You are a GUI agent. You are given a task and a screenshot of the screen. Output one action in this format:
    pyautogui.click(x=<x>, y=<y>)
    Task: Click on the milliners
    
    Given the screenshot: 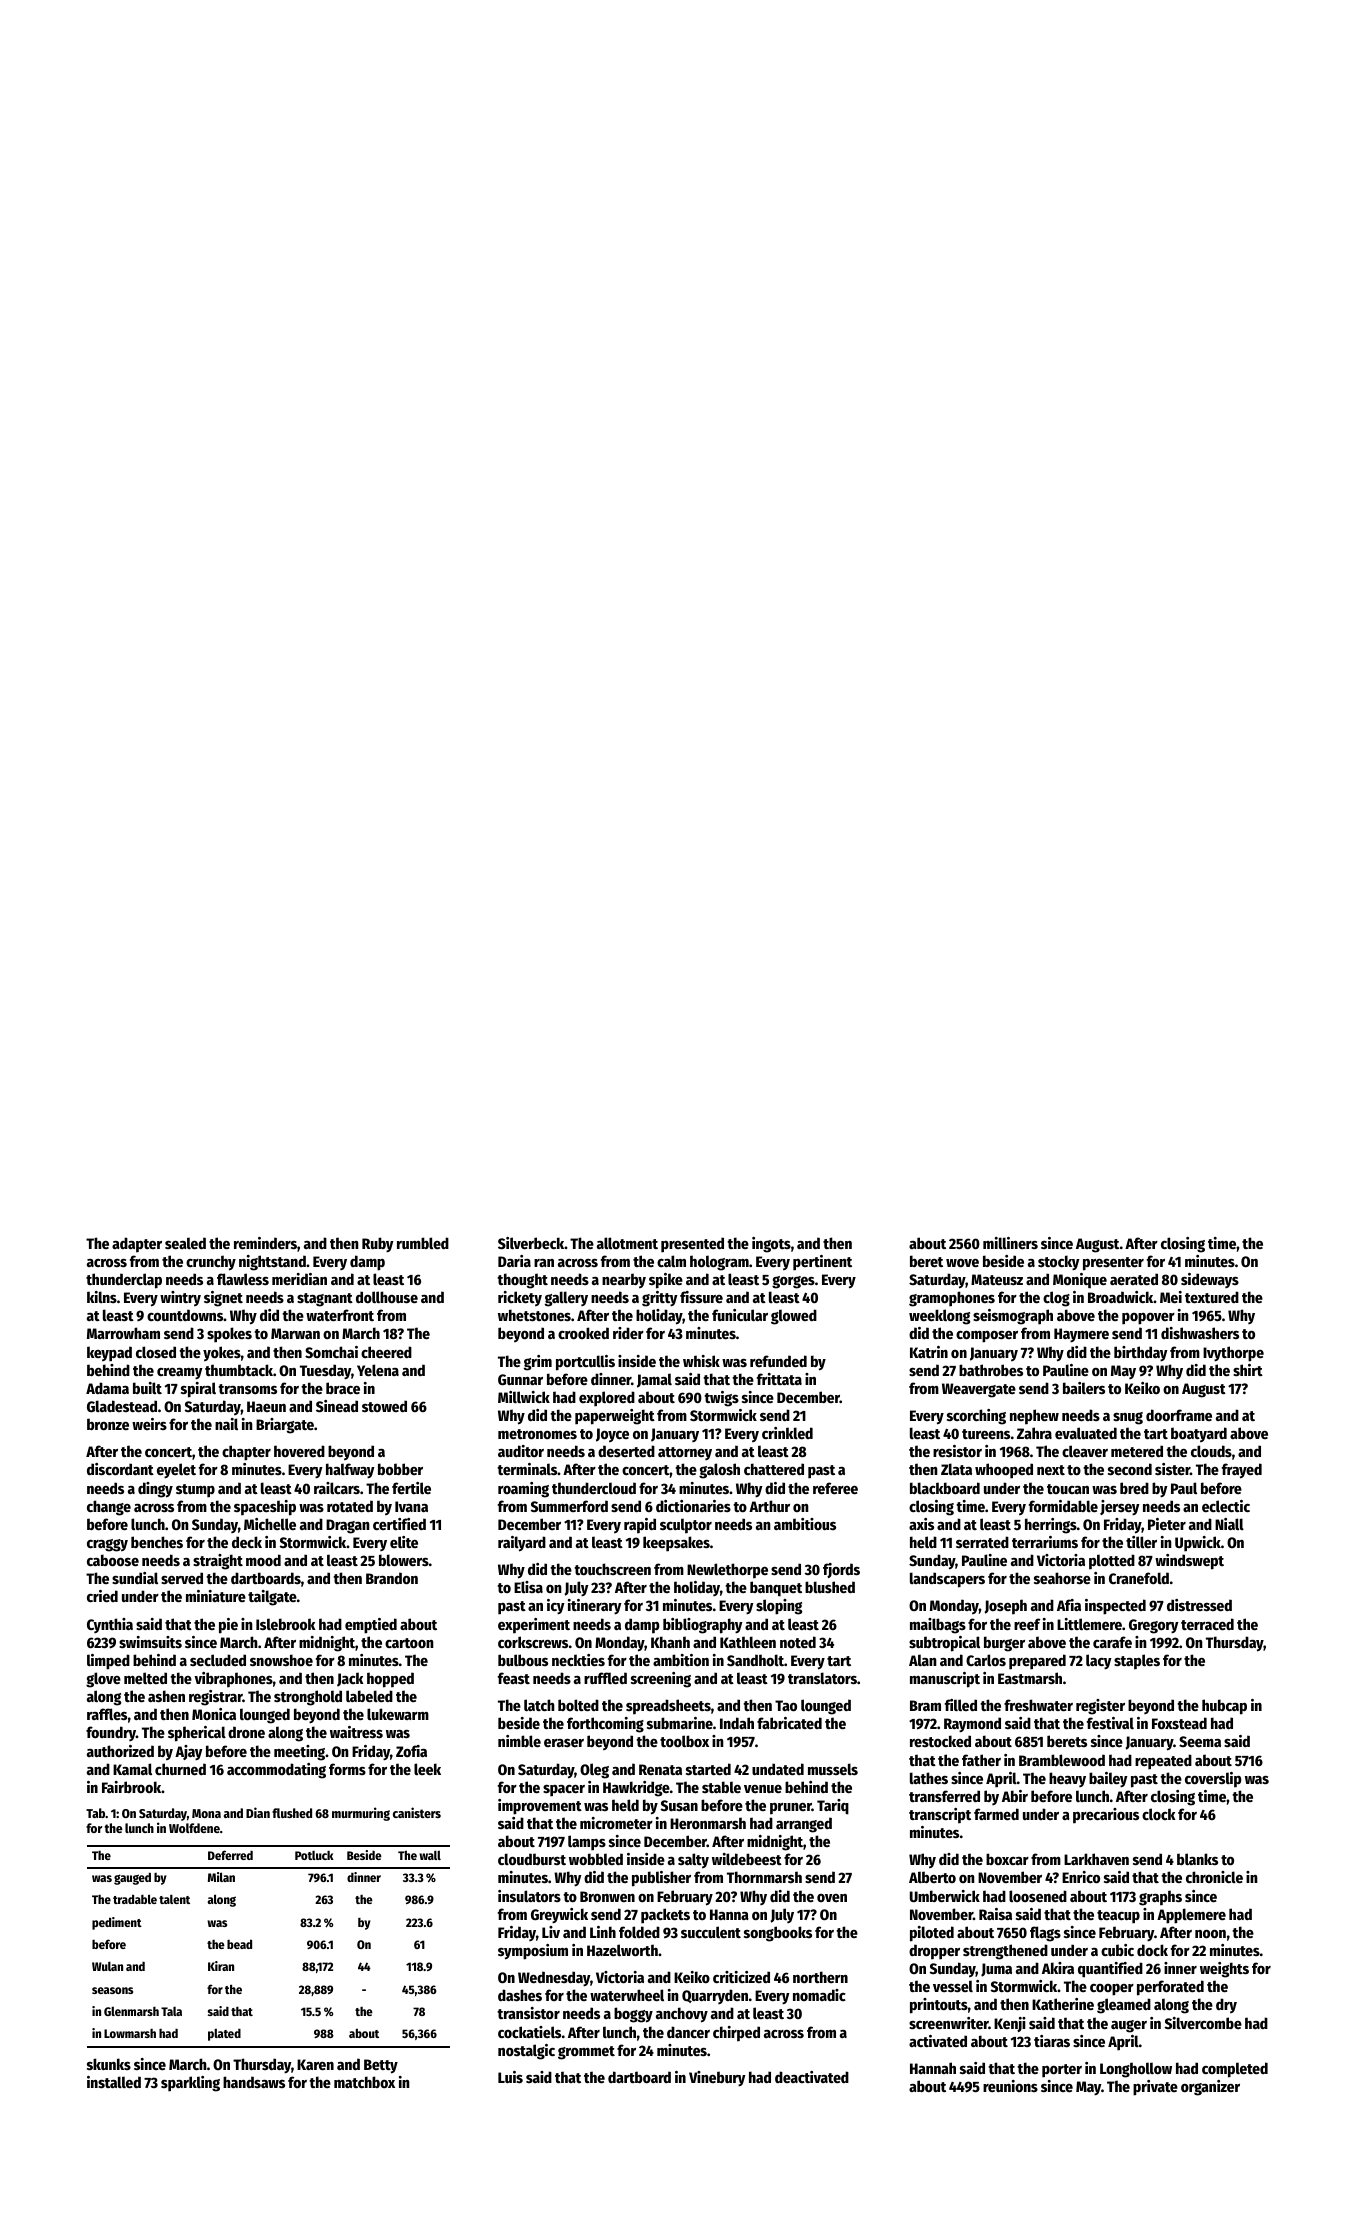 What is the action you would take?
    pyautogui.click(x=1010, y=1243)
